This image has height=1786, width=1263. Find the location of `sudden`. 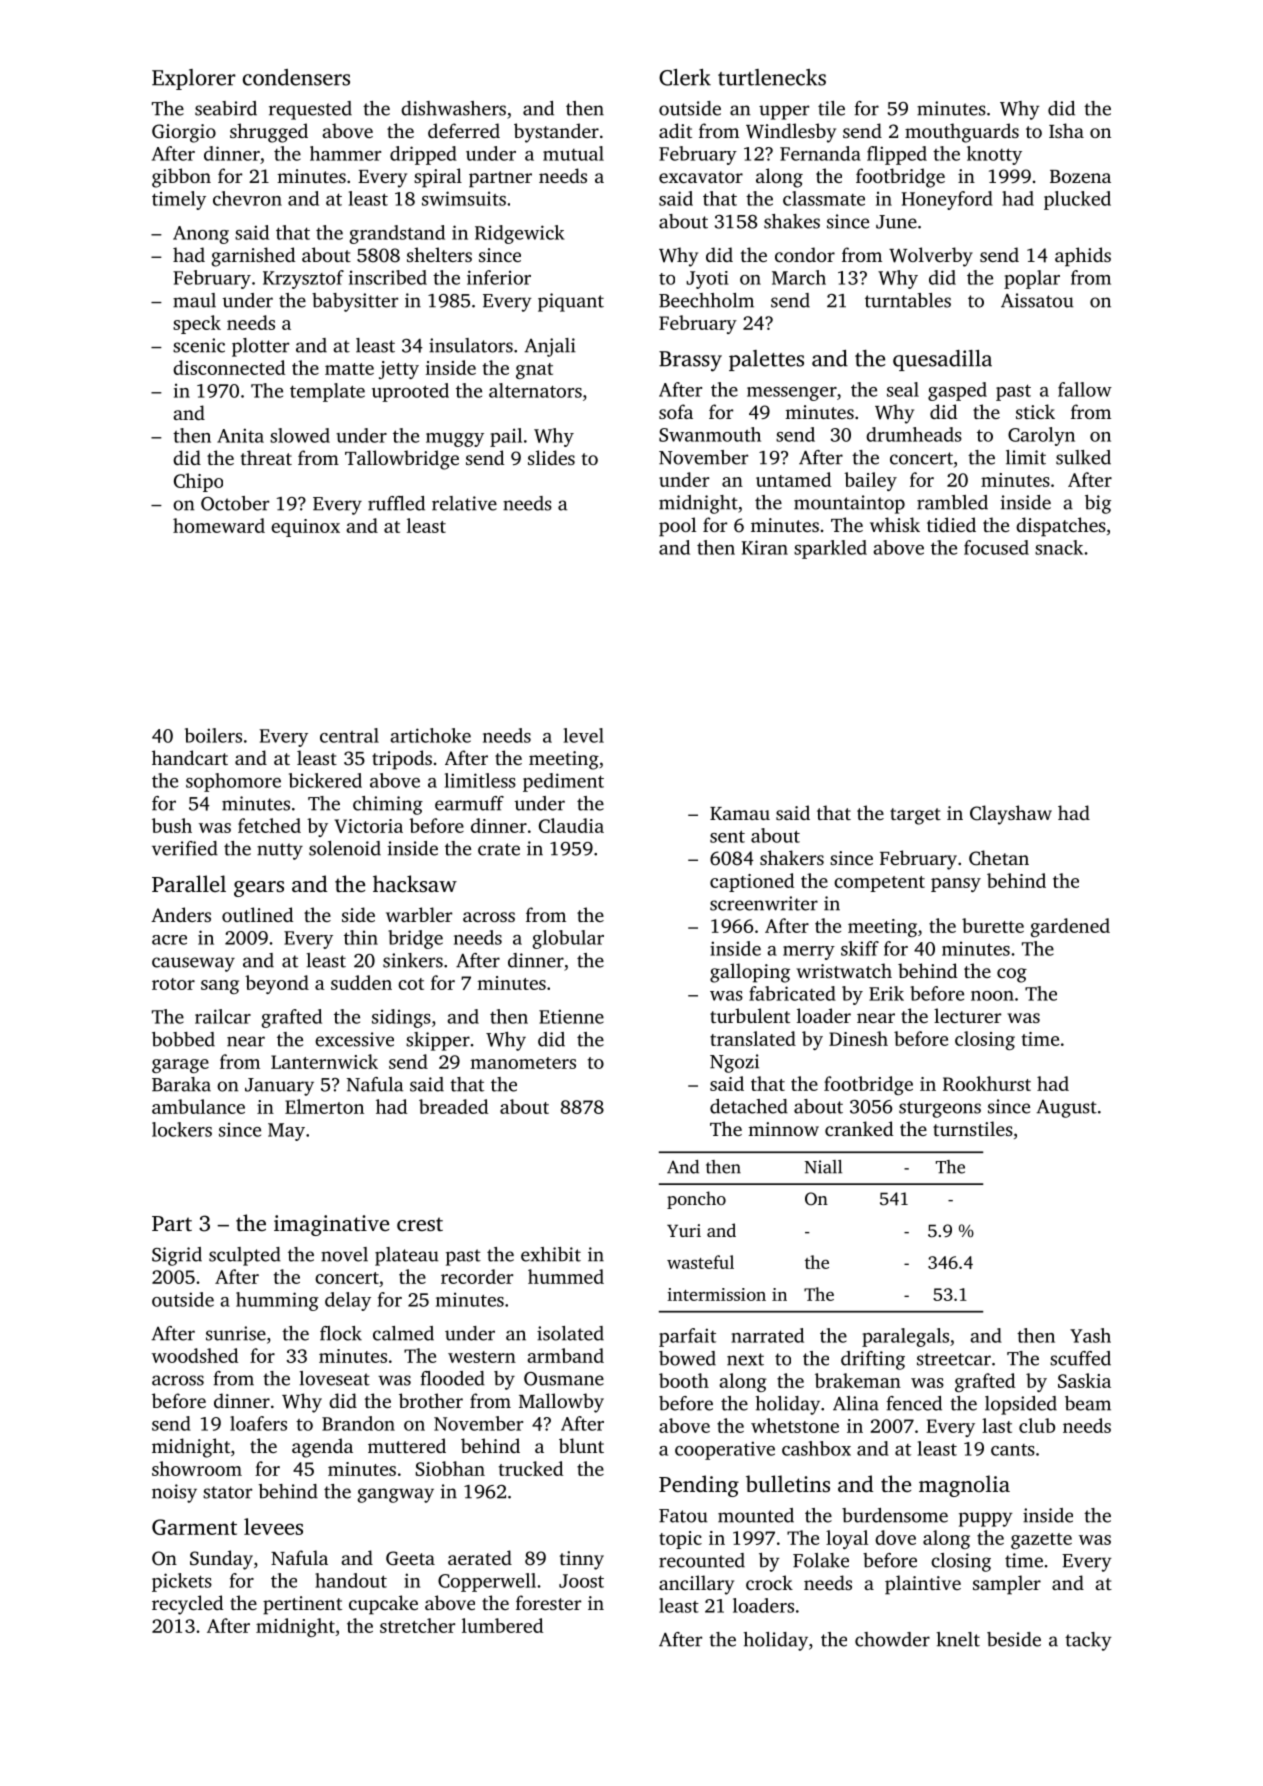

sudden is located at coordinates (361, 982).
